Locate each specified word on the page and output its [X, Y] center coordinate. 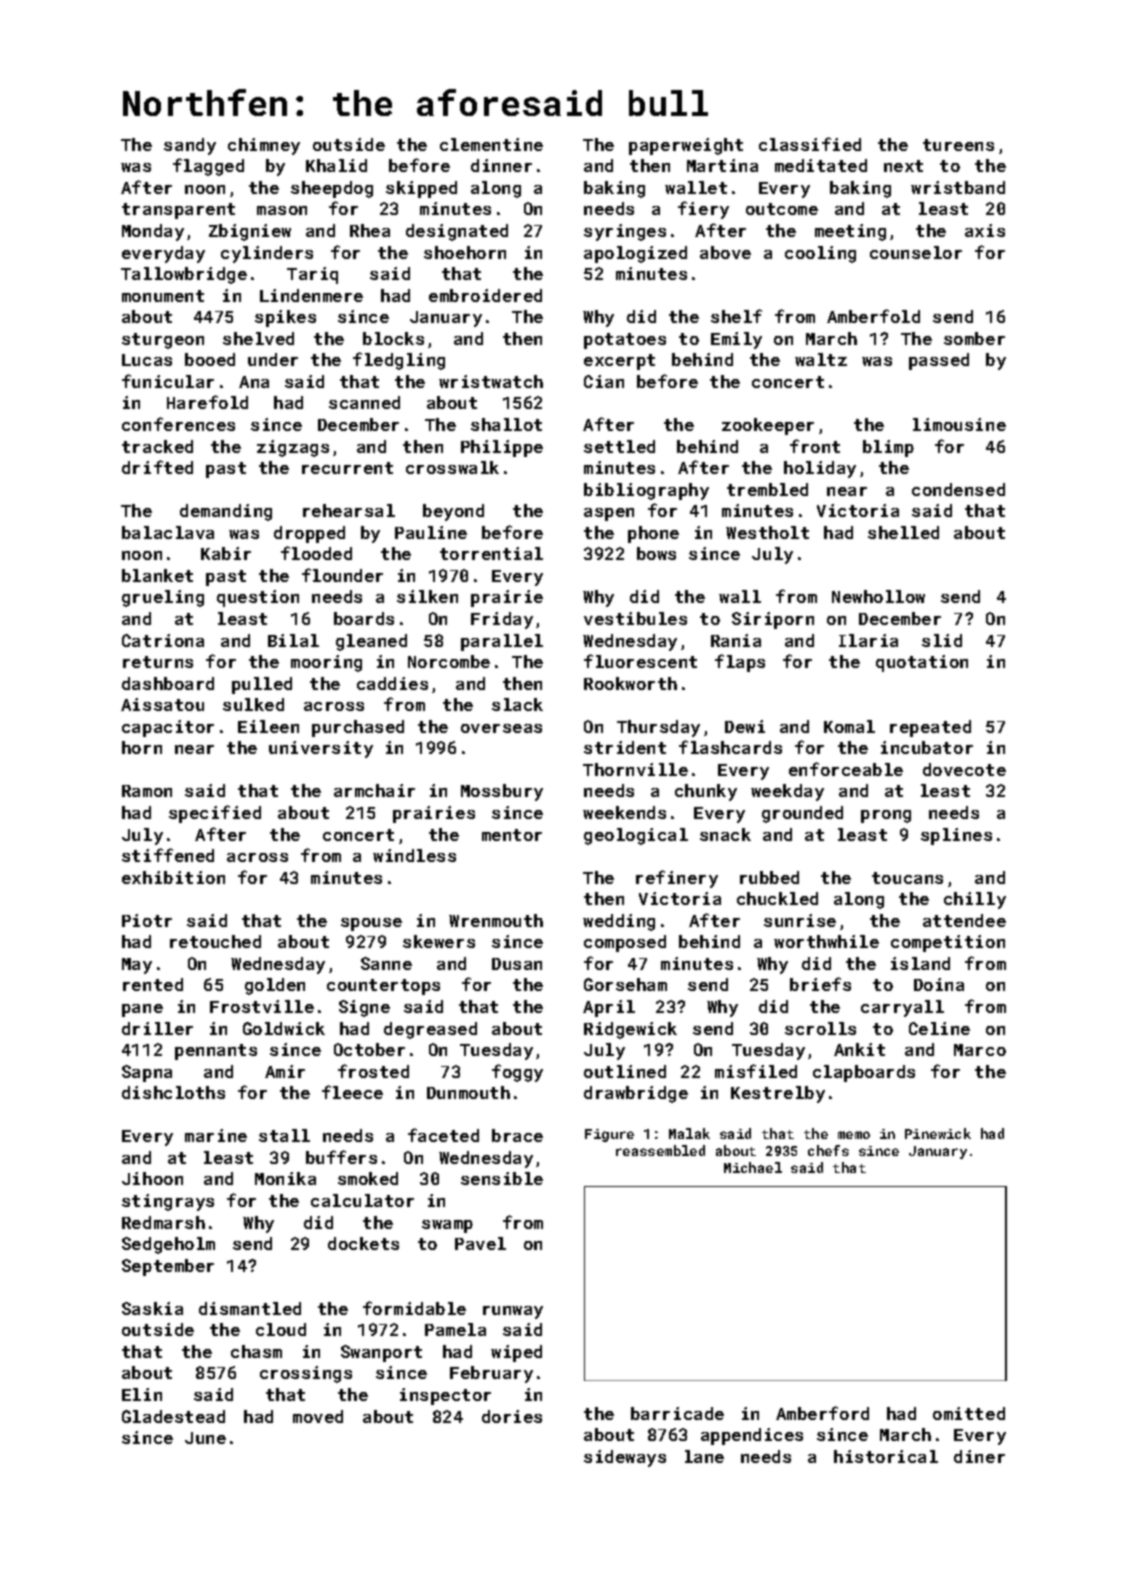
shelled [903, 532]
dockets [363, 1243]
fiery [703, 210]
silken [427, 596]
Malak [689, 1133]
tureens [958, 145]
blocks [393, 338]
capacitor [168, 728]
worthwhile [826, 941]
